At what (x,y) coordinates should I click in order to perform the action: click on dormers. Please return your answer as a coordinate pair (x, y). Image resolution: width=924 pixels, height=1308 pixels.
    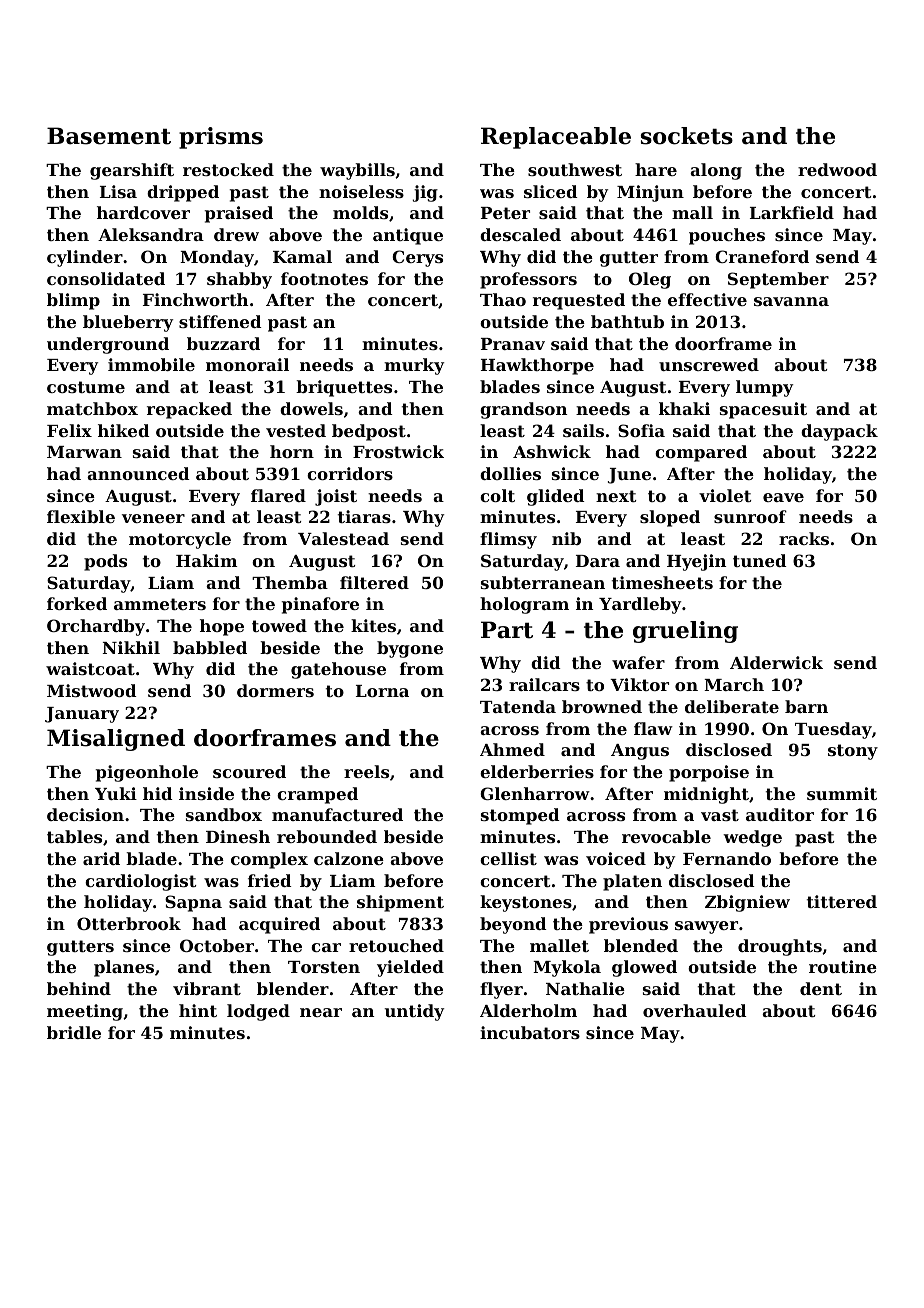
    Looking at the image, I should click on (275, 690).
